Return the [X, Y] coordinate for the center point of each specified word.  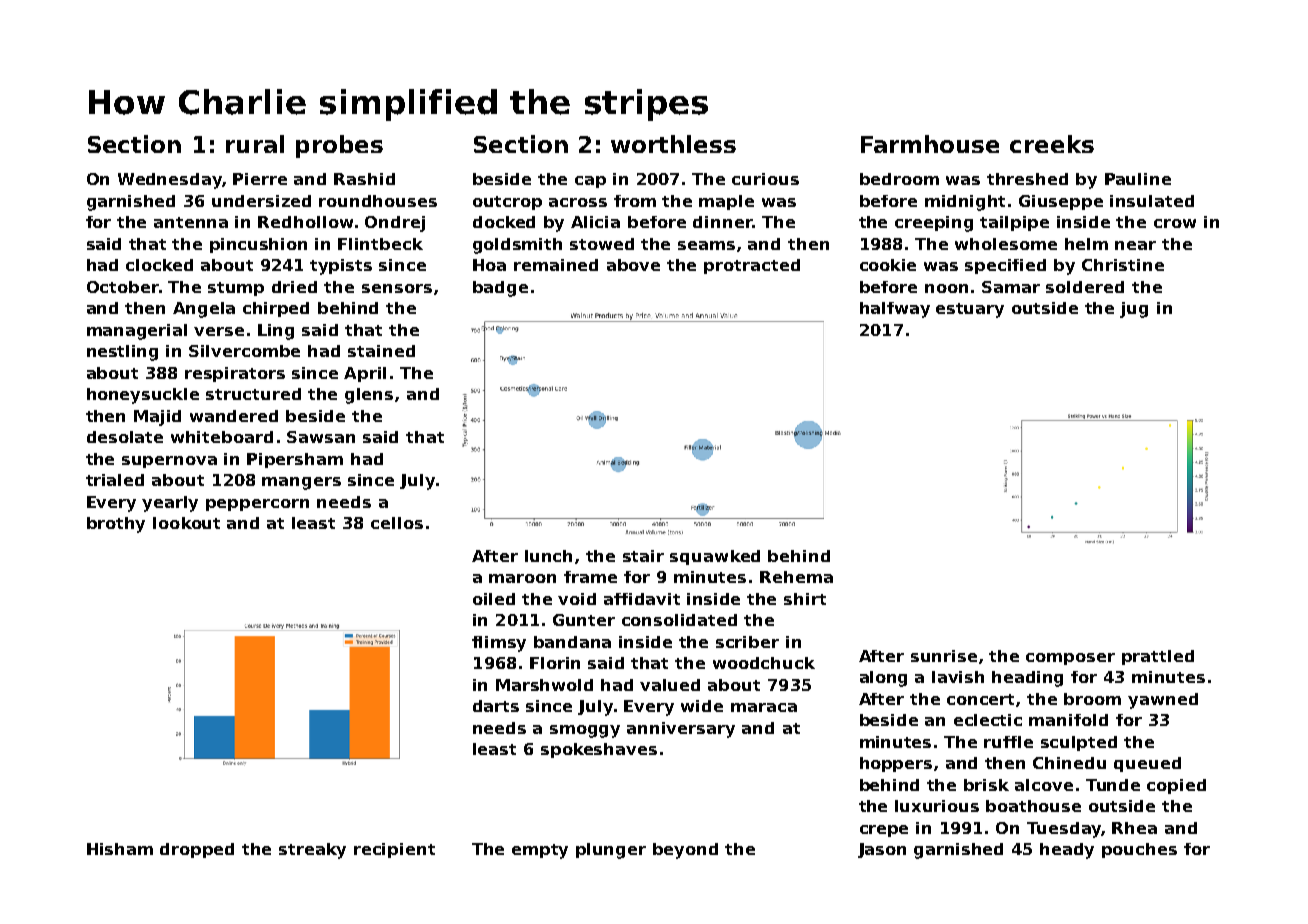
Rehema [796, 577]
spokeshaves [599, 750]
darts [496, 706]
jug [1134, 310]
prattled [1158, 657]
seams [706, 245]
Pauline [1138, 179]
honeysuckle [143, 396]
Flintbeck [380, 244]
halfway [895, 310]
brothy [116, 525]
